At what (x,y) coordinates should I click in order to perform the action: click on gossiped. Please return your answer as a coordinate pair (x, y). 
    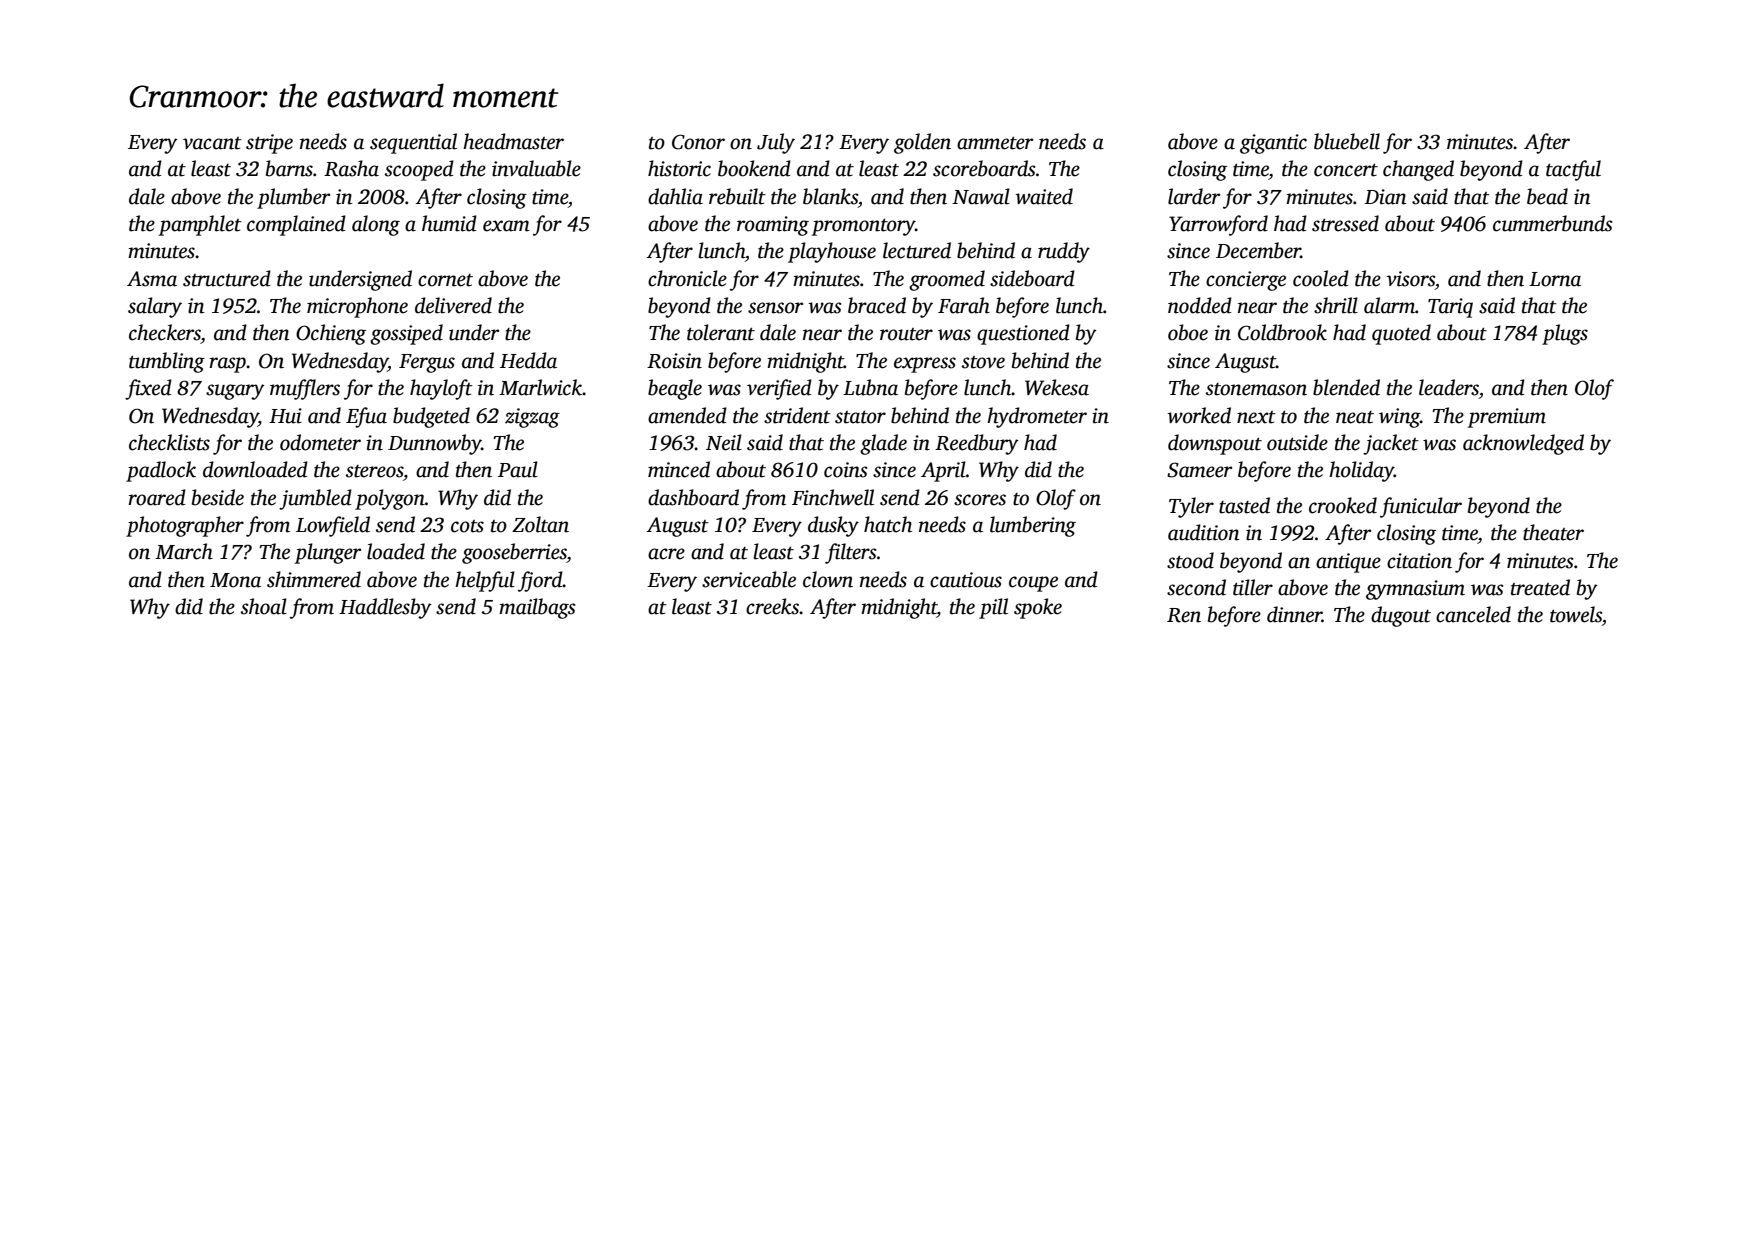
    Looking at the image, I should click on (406, 334).
